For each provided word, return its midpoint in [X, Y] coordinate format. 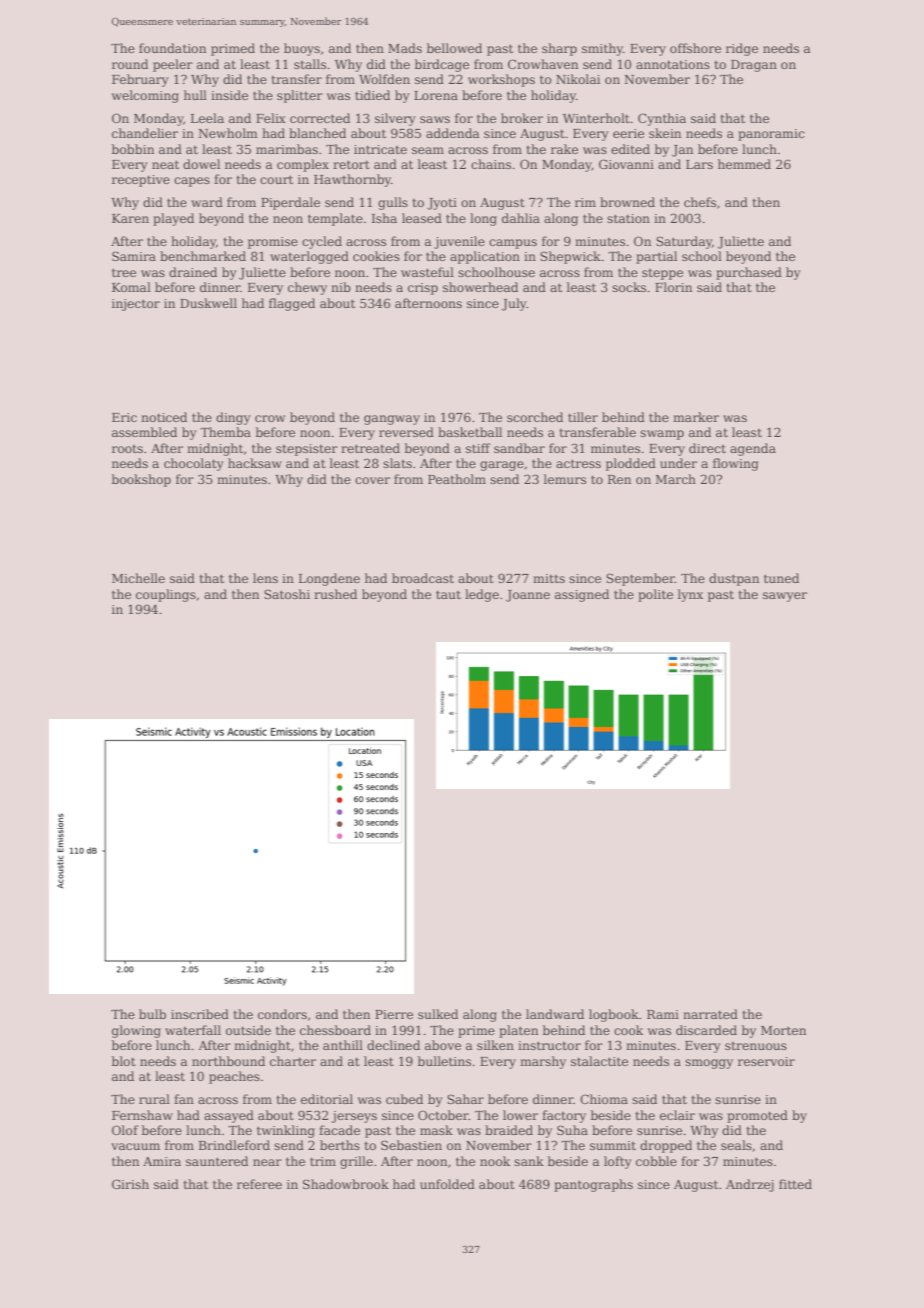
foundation [172, 48]
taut [448, 594]
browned [627, 202]
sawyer [785, 597]
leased [422, 218]
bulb [152, 1014]
